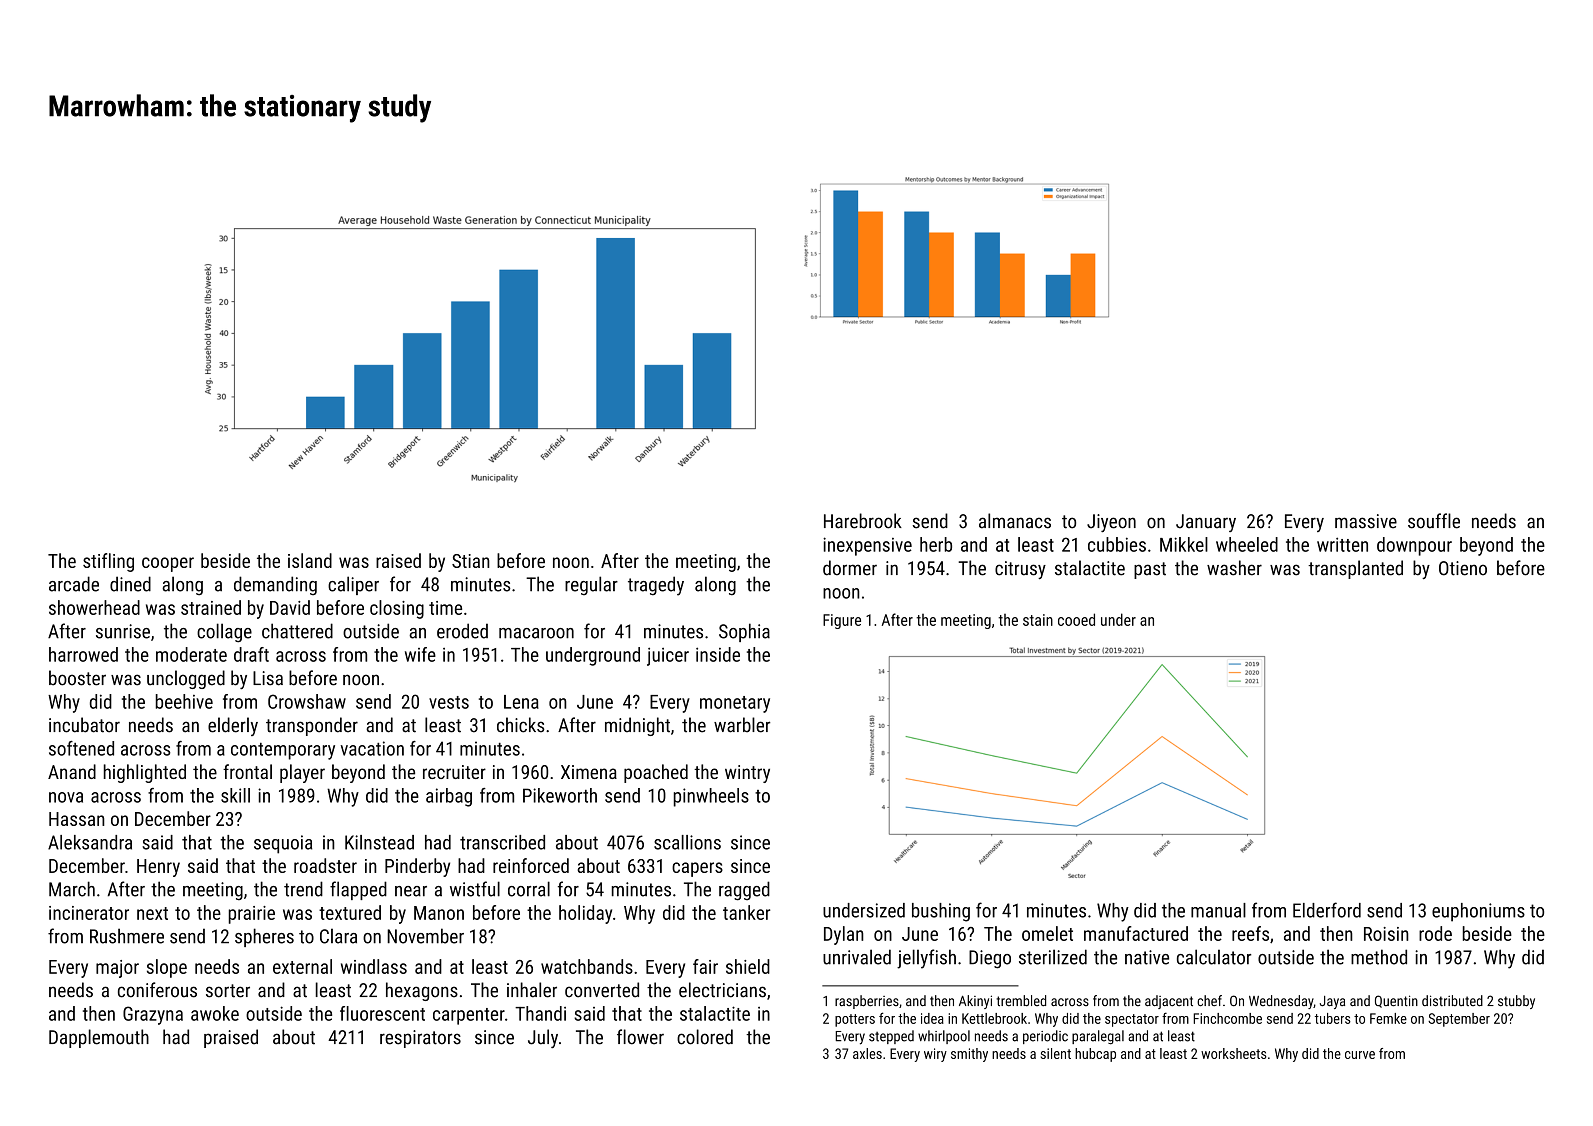  What do you see at coordinates (536, 633) in the document?
I see `macaroon` at bounding box center [536, 633].
